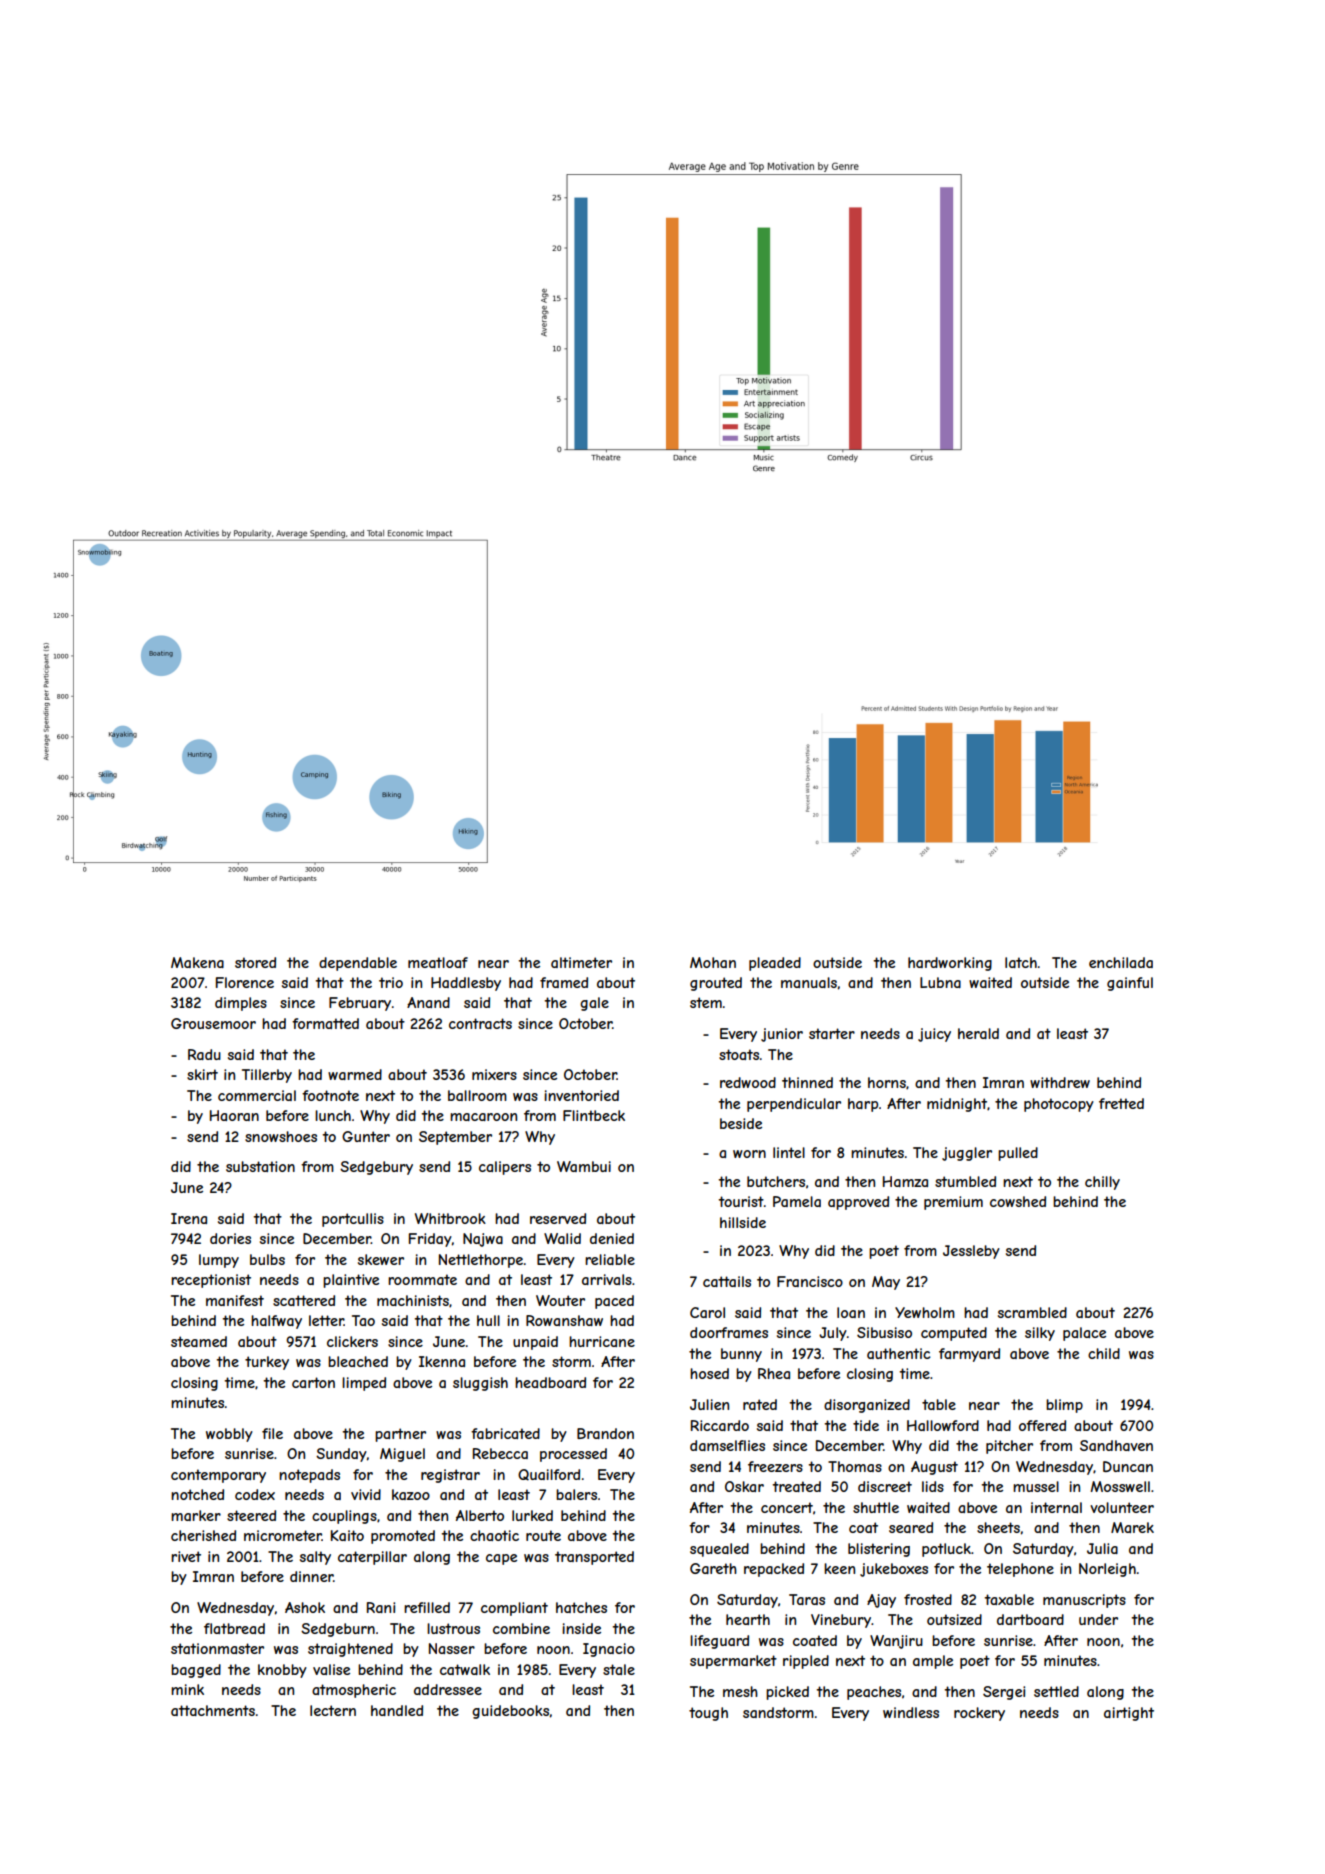 The image size is (1325, 1874). What do you see at coordinates (1056, 1691) in the page?
I see `settled` at bounding box center [1056, 1691].
